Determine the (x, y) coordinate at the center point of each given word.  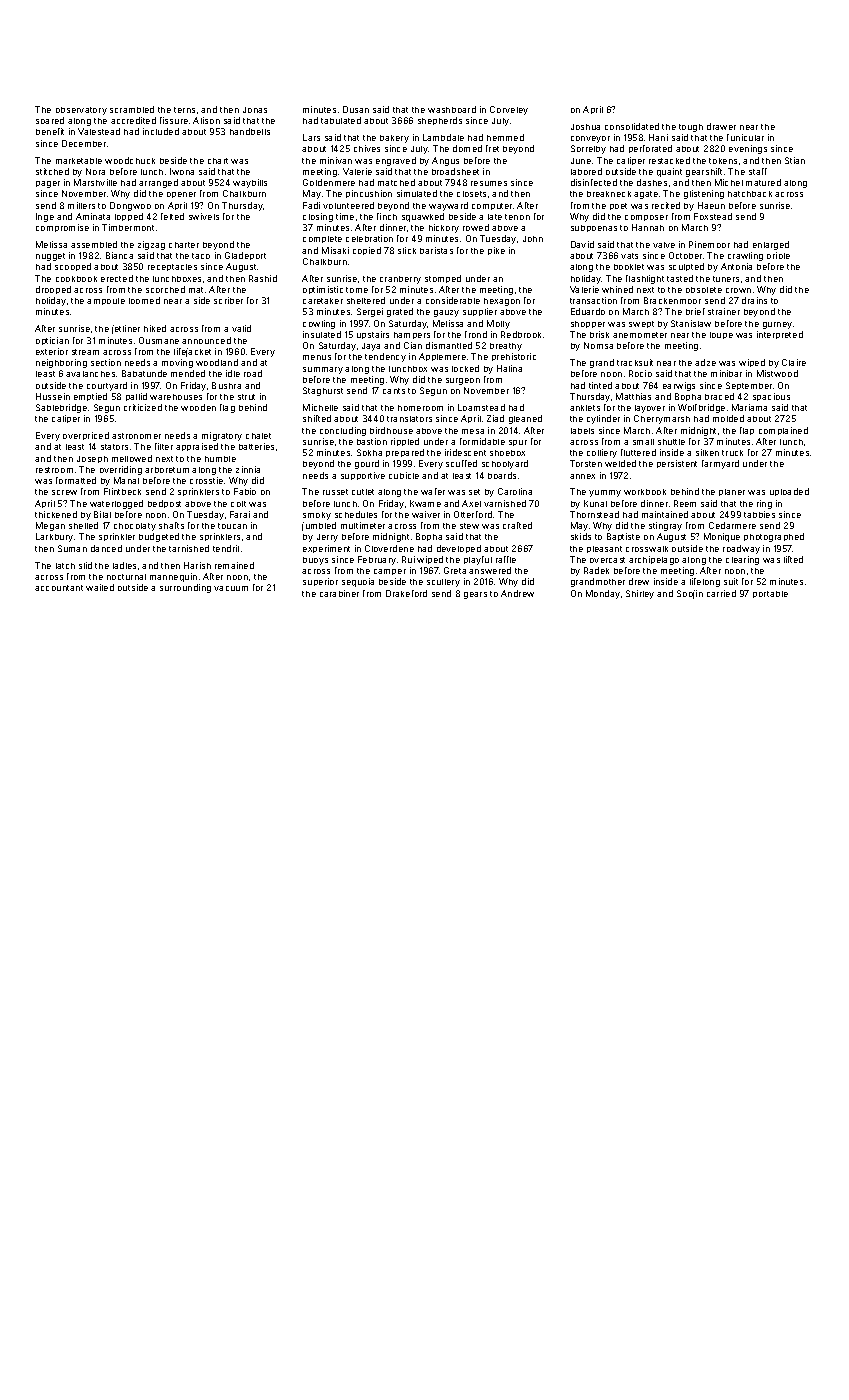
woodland (217, 362)
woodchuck (130, 160)
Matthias (633, 396)
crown (738, 290)
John (533, 239)
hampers (412, 335)
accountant (59, 588)
